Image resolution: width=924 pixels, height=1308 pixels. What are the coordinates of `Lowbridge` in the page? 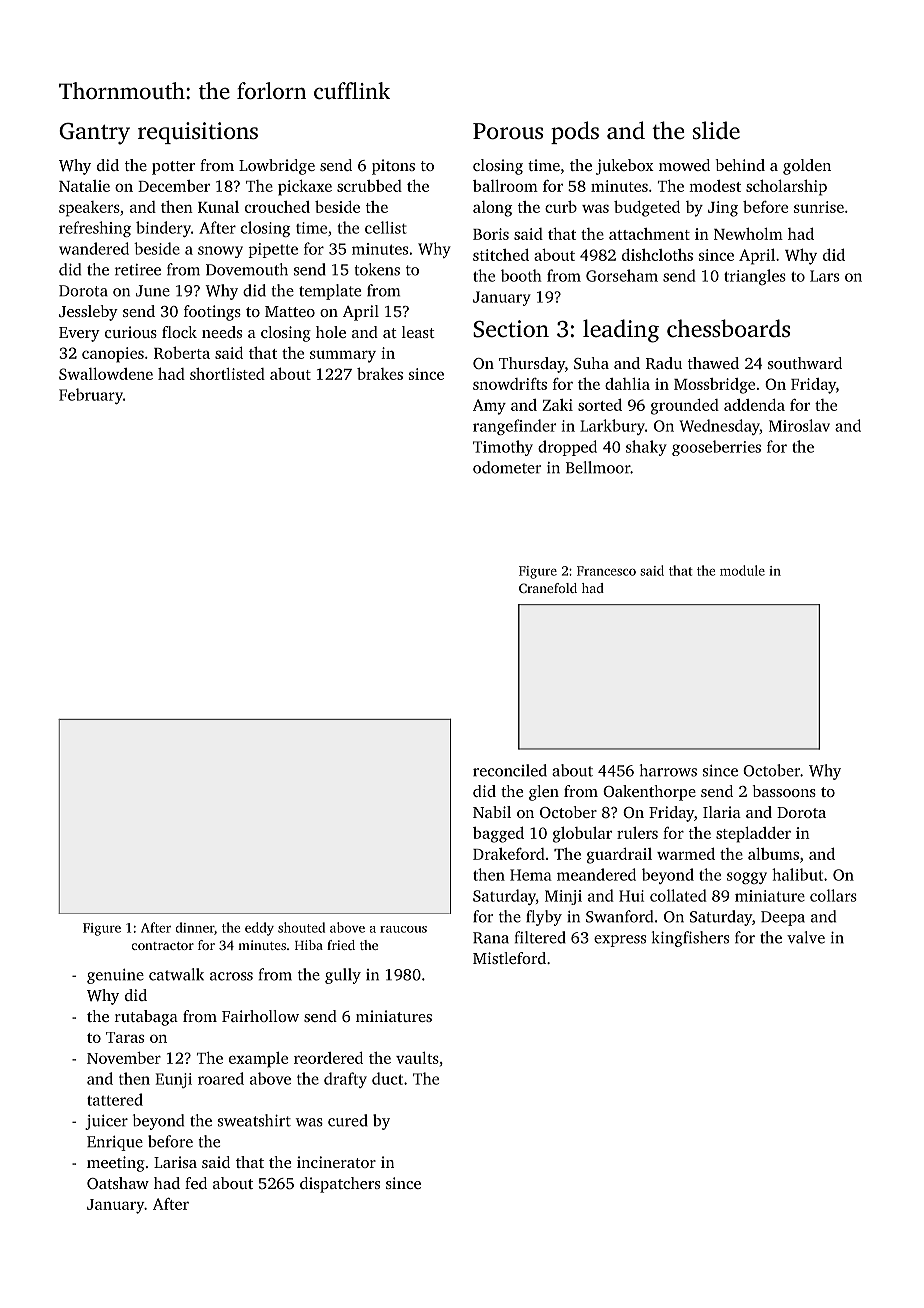 It's located at (277, 167).
